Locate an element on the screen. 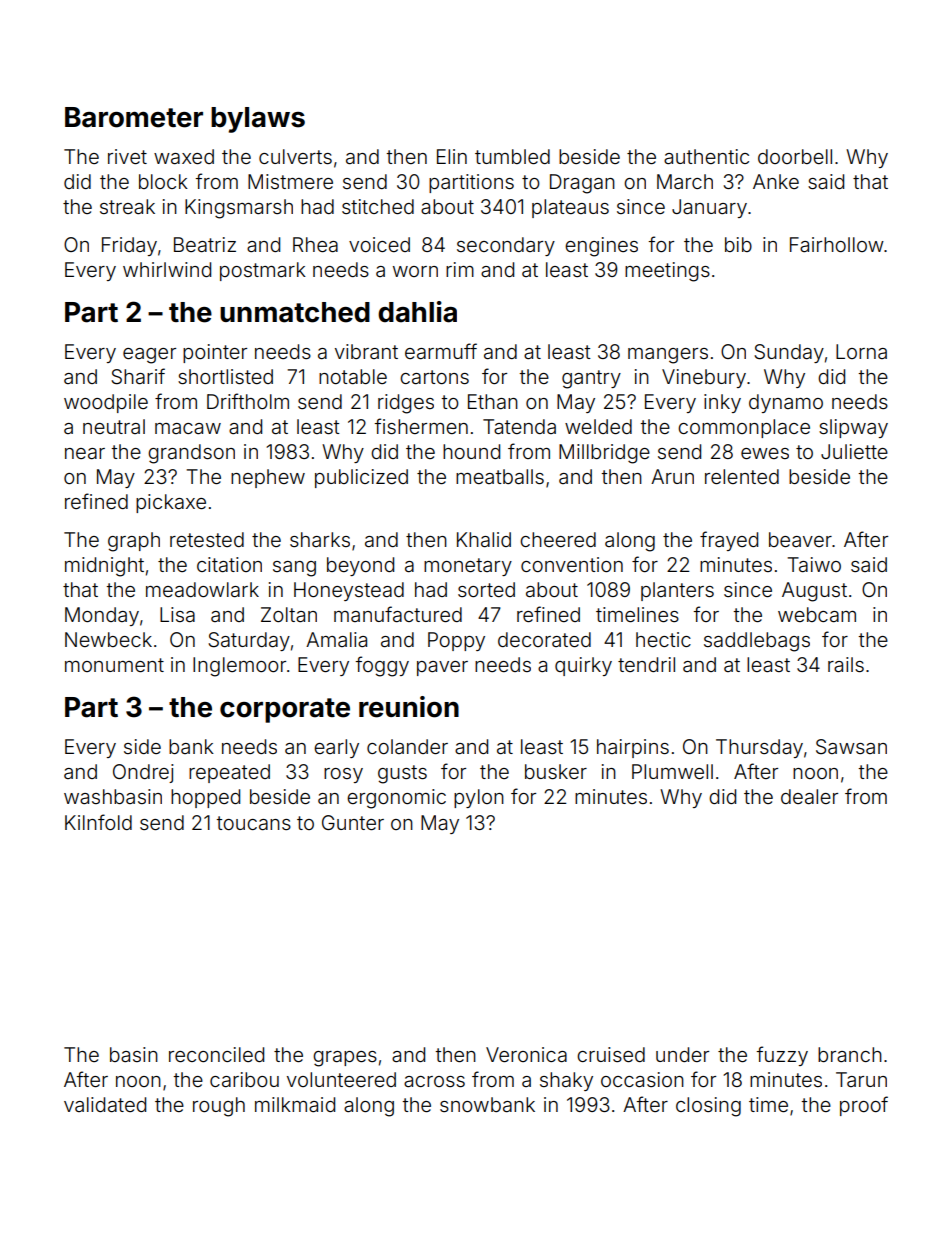 Image resolution: width=952 pixels, height=1233 pixels. citation is located at coordinates (229, 564).
